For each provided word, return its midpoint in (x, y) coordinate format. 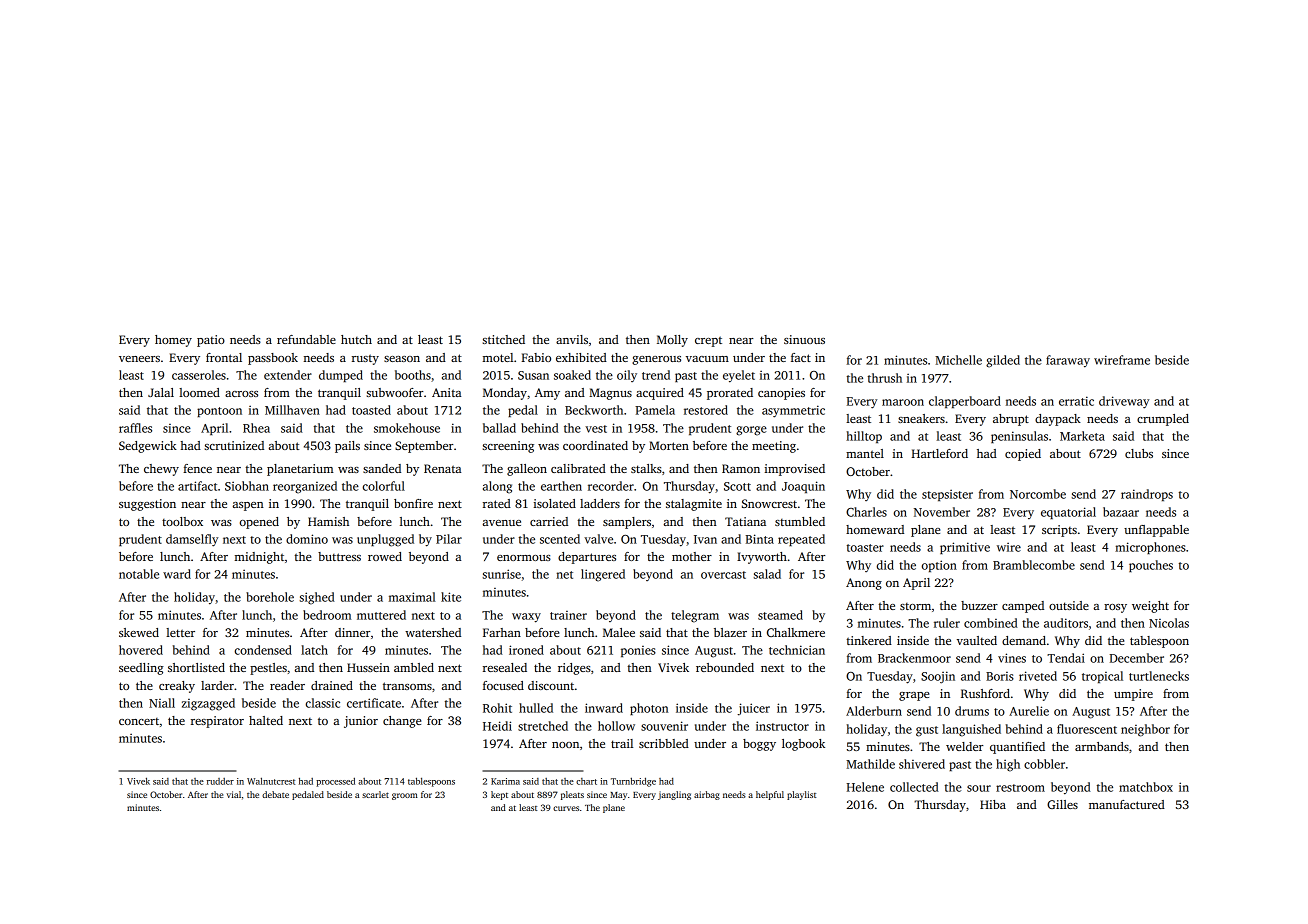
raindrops (1147, 495)
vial (233, 794)
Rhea (256, 428)
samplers (627, 523)
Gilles (1062, 804)
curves (566, 808)
